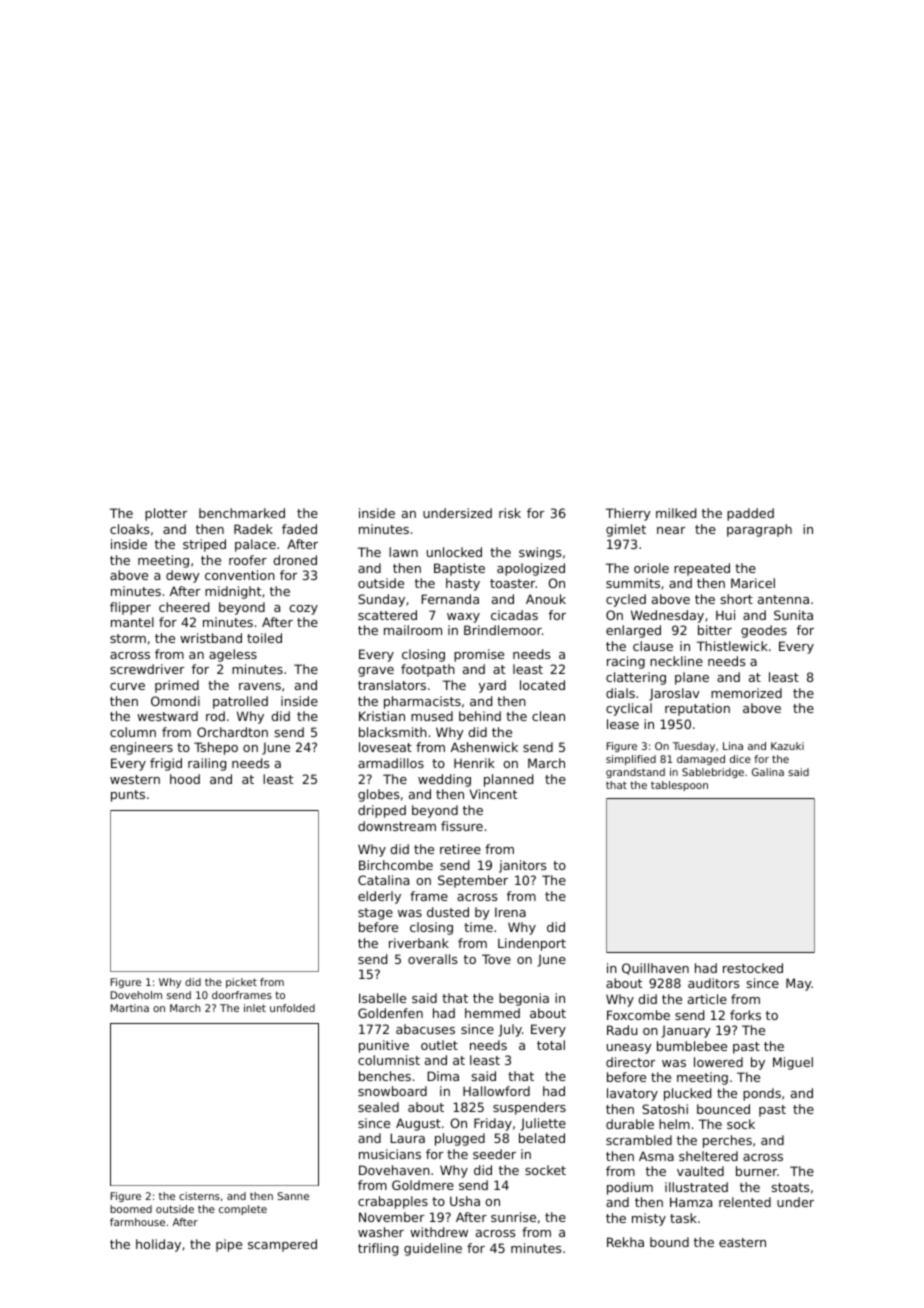 The height and width of the screenshot is (1308, 924). What do you see at coordinates (542, 1138) in the screenshot?
I see `belated` at bounding box center [542, 1138].
